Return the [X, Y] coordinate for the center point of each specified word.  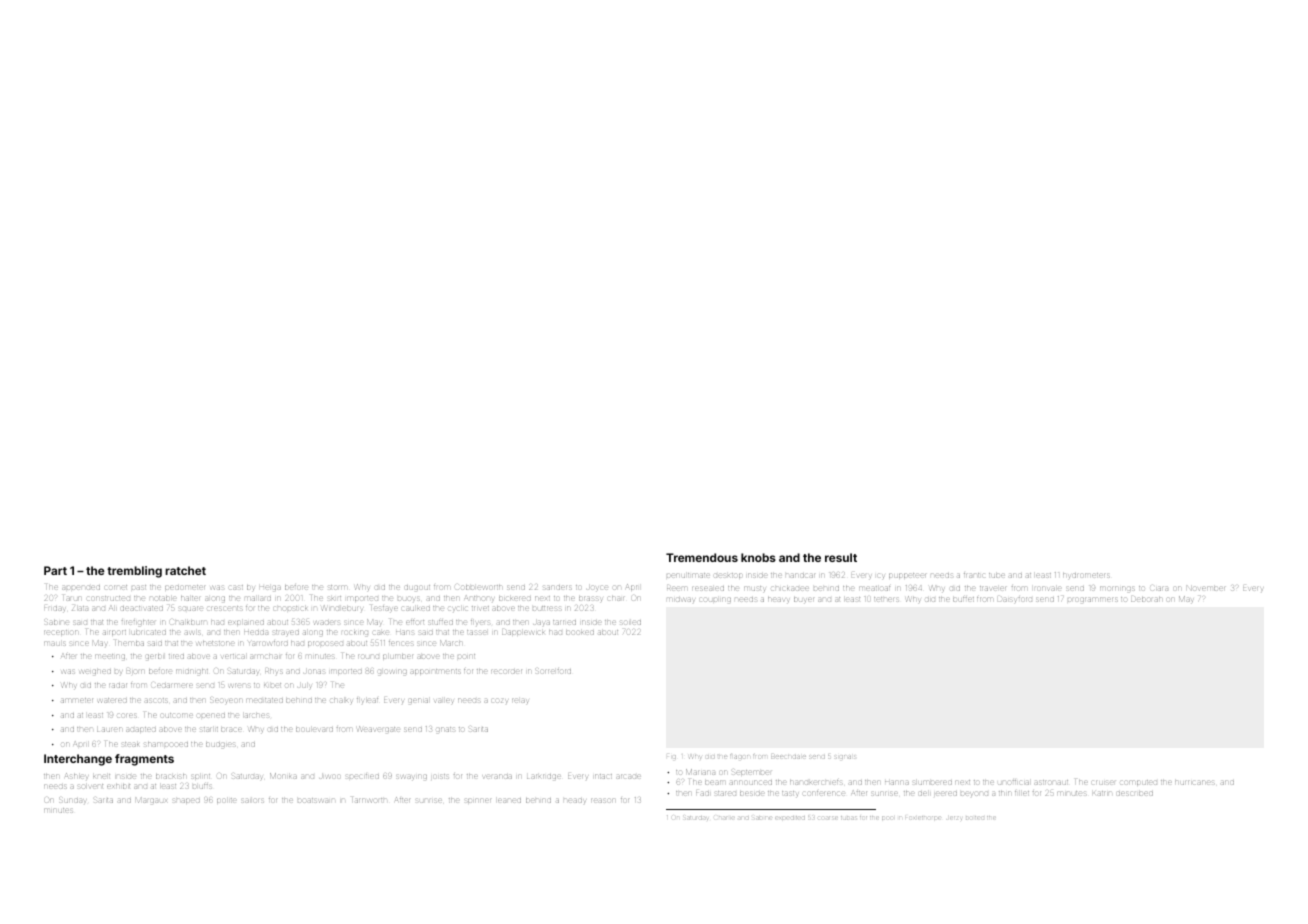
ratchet [185, 570]
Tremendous [702, 557]
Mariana [700, 772]
